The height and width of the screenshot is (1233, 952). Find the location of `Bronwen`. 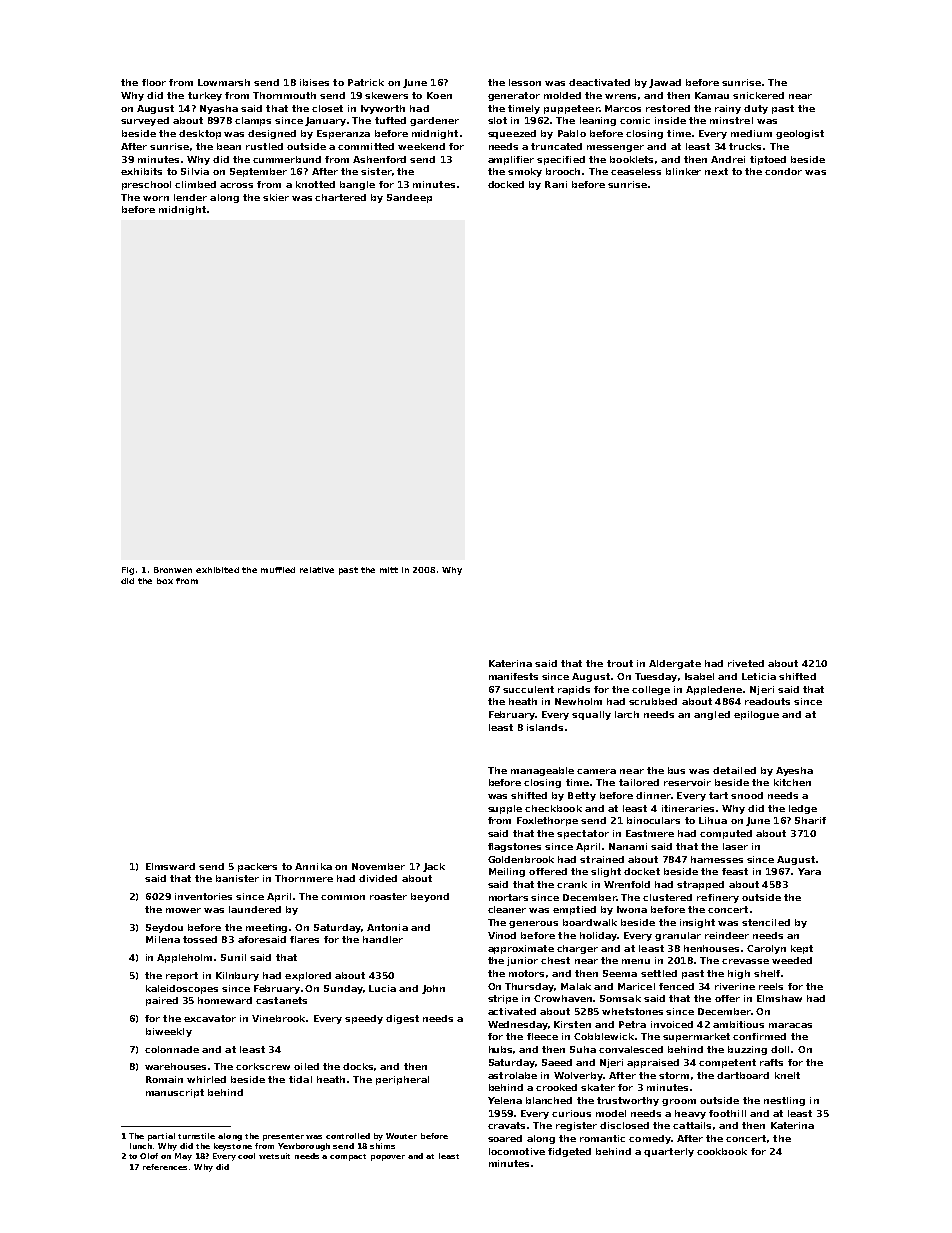

Bronwen is located at coordinates (173, 570).
